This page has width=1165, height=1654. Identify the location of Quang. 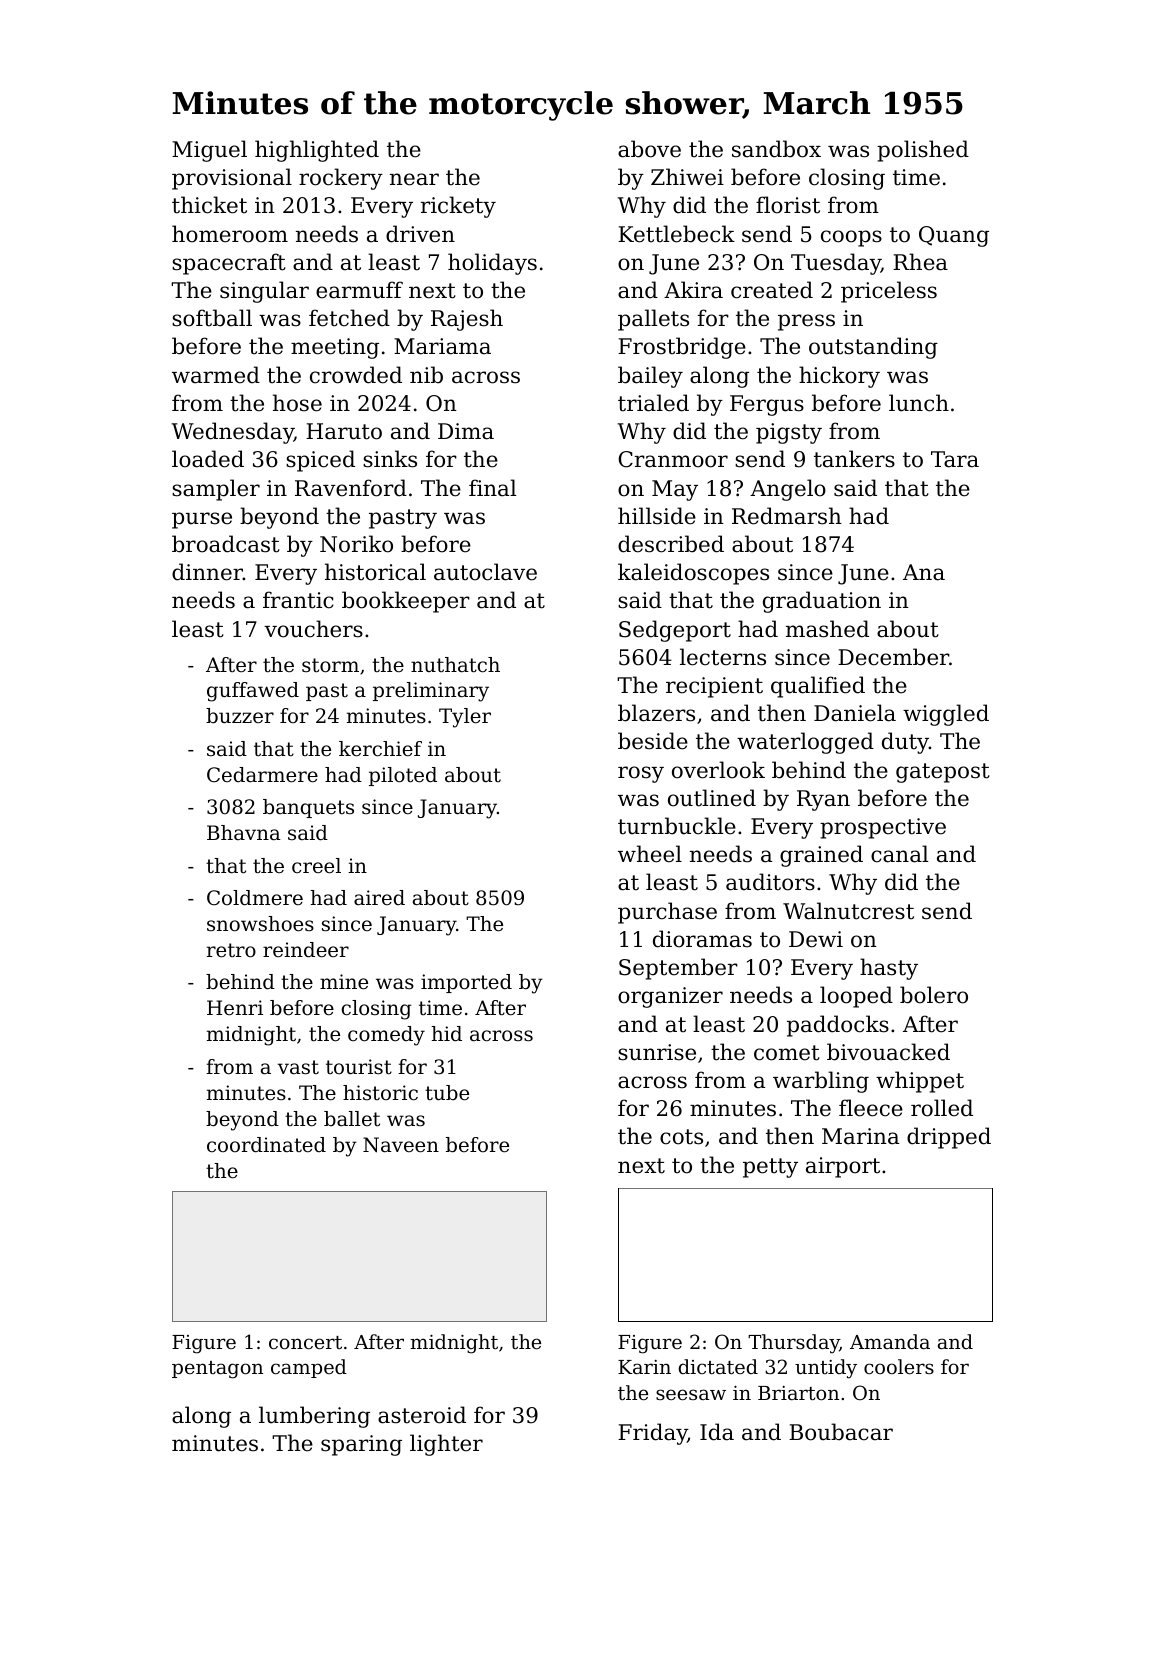
(954, 236).
